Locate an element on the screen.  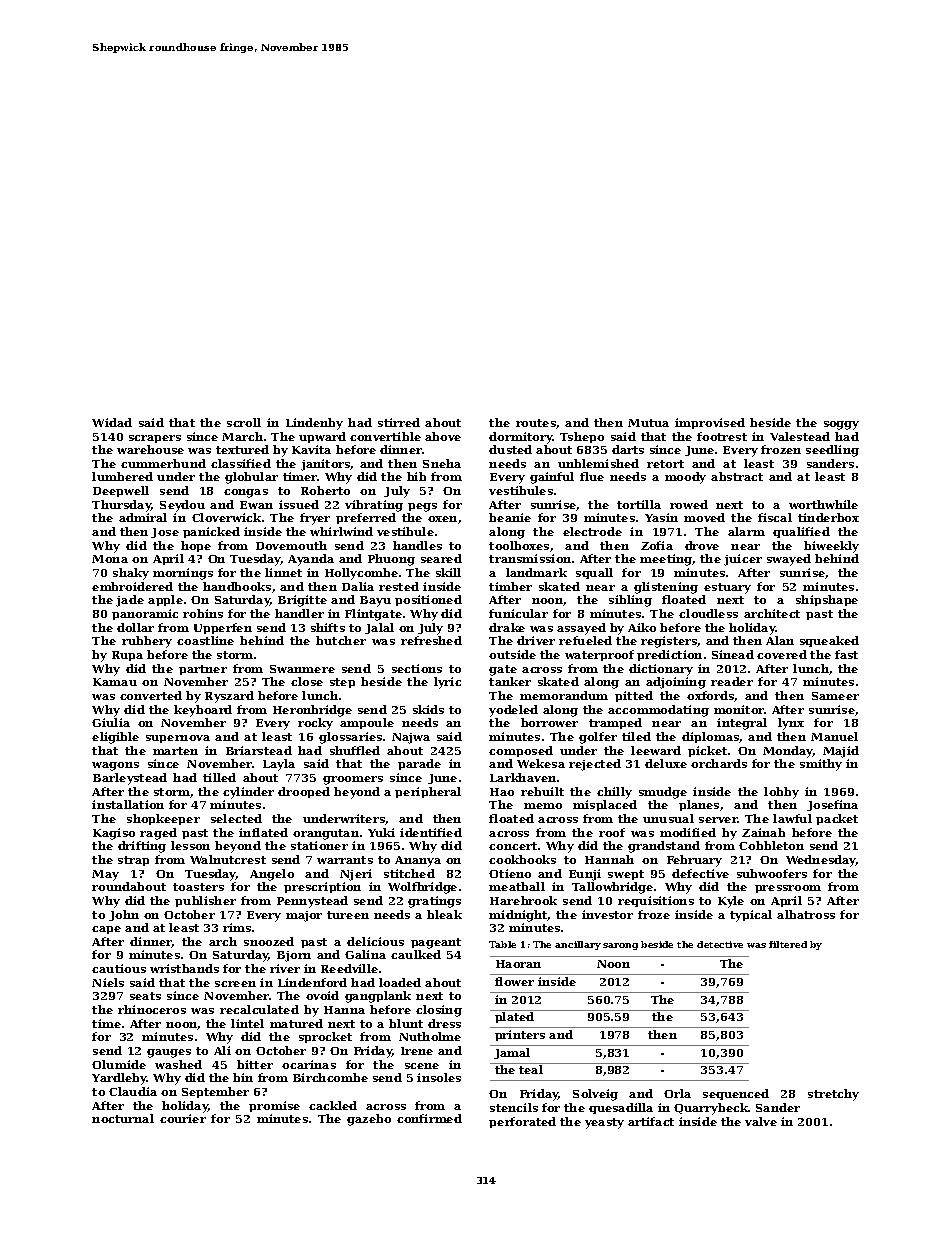
improvised is located at coordinates (710, 423).
